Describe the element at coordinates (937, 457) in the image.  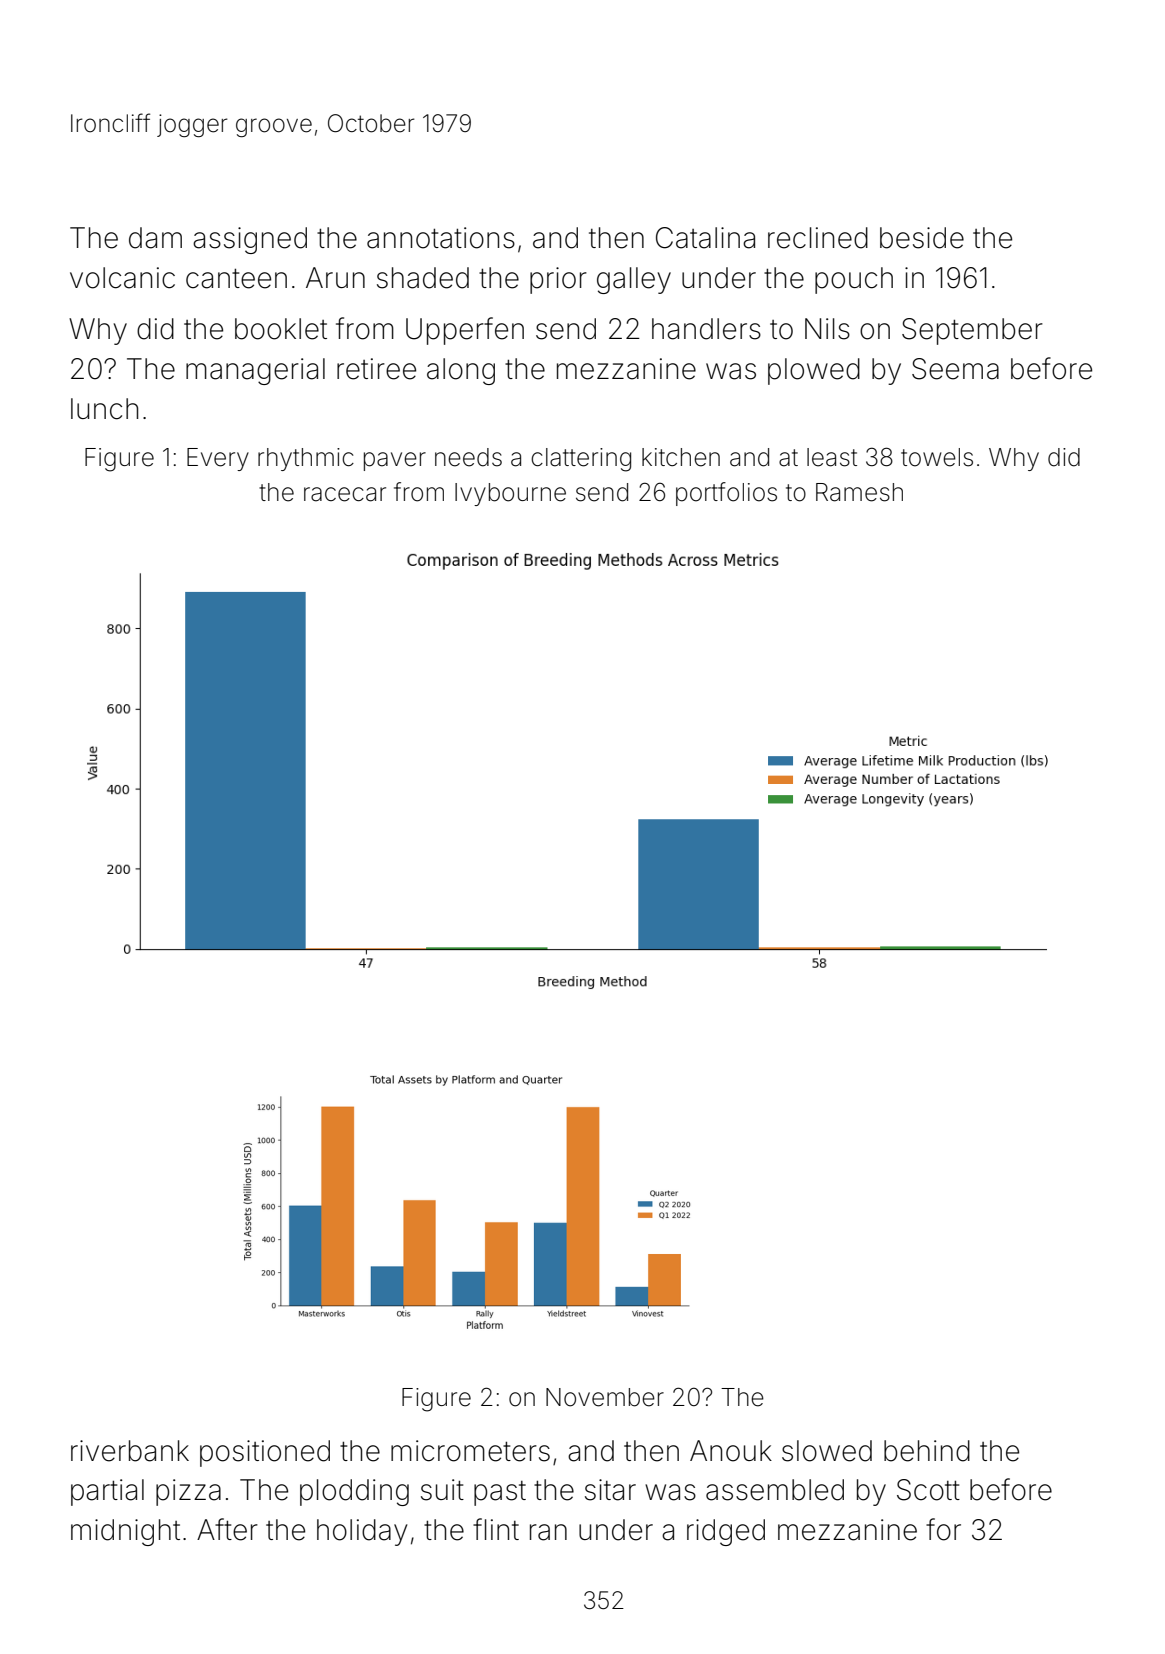
I see `towels` at that location.
